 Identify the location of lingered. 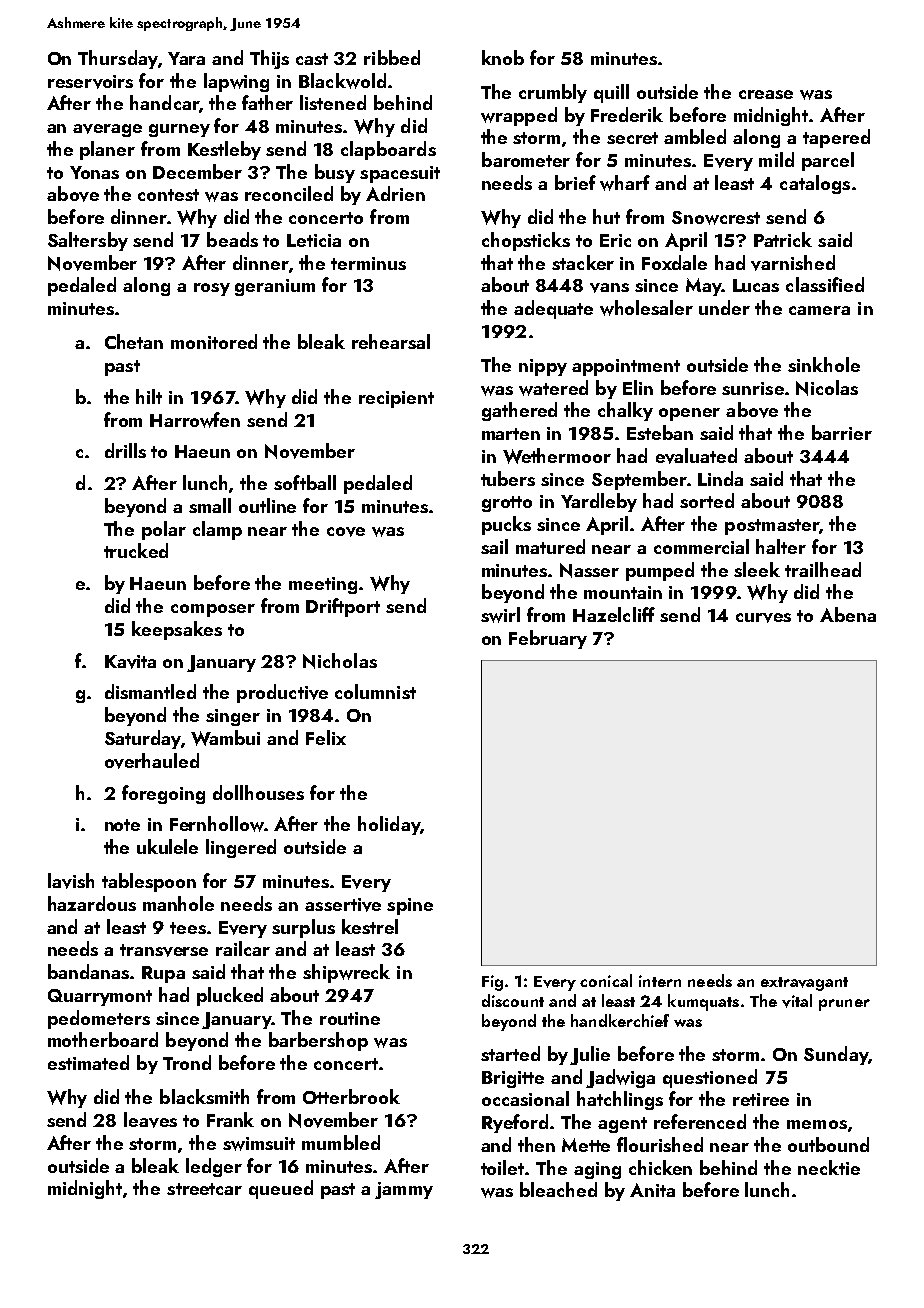
(241, 848).
